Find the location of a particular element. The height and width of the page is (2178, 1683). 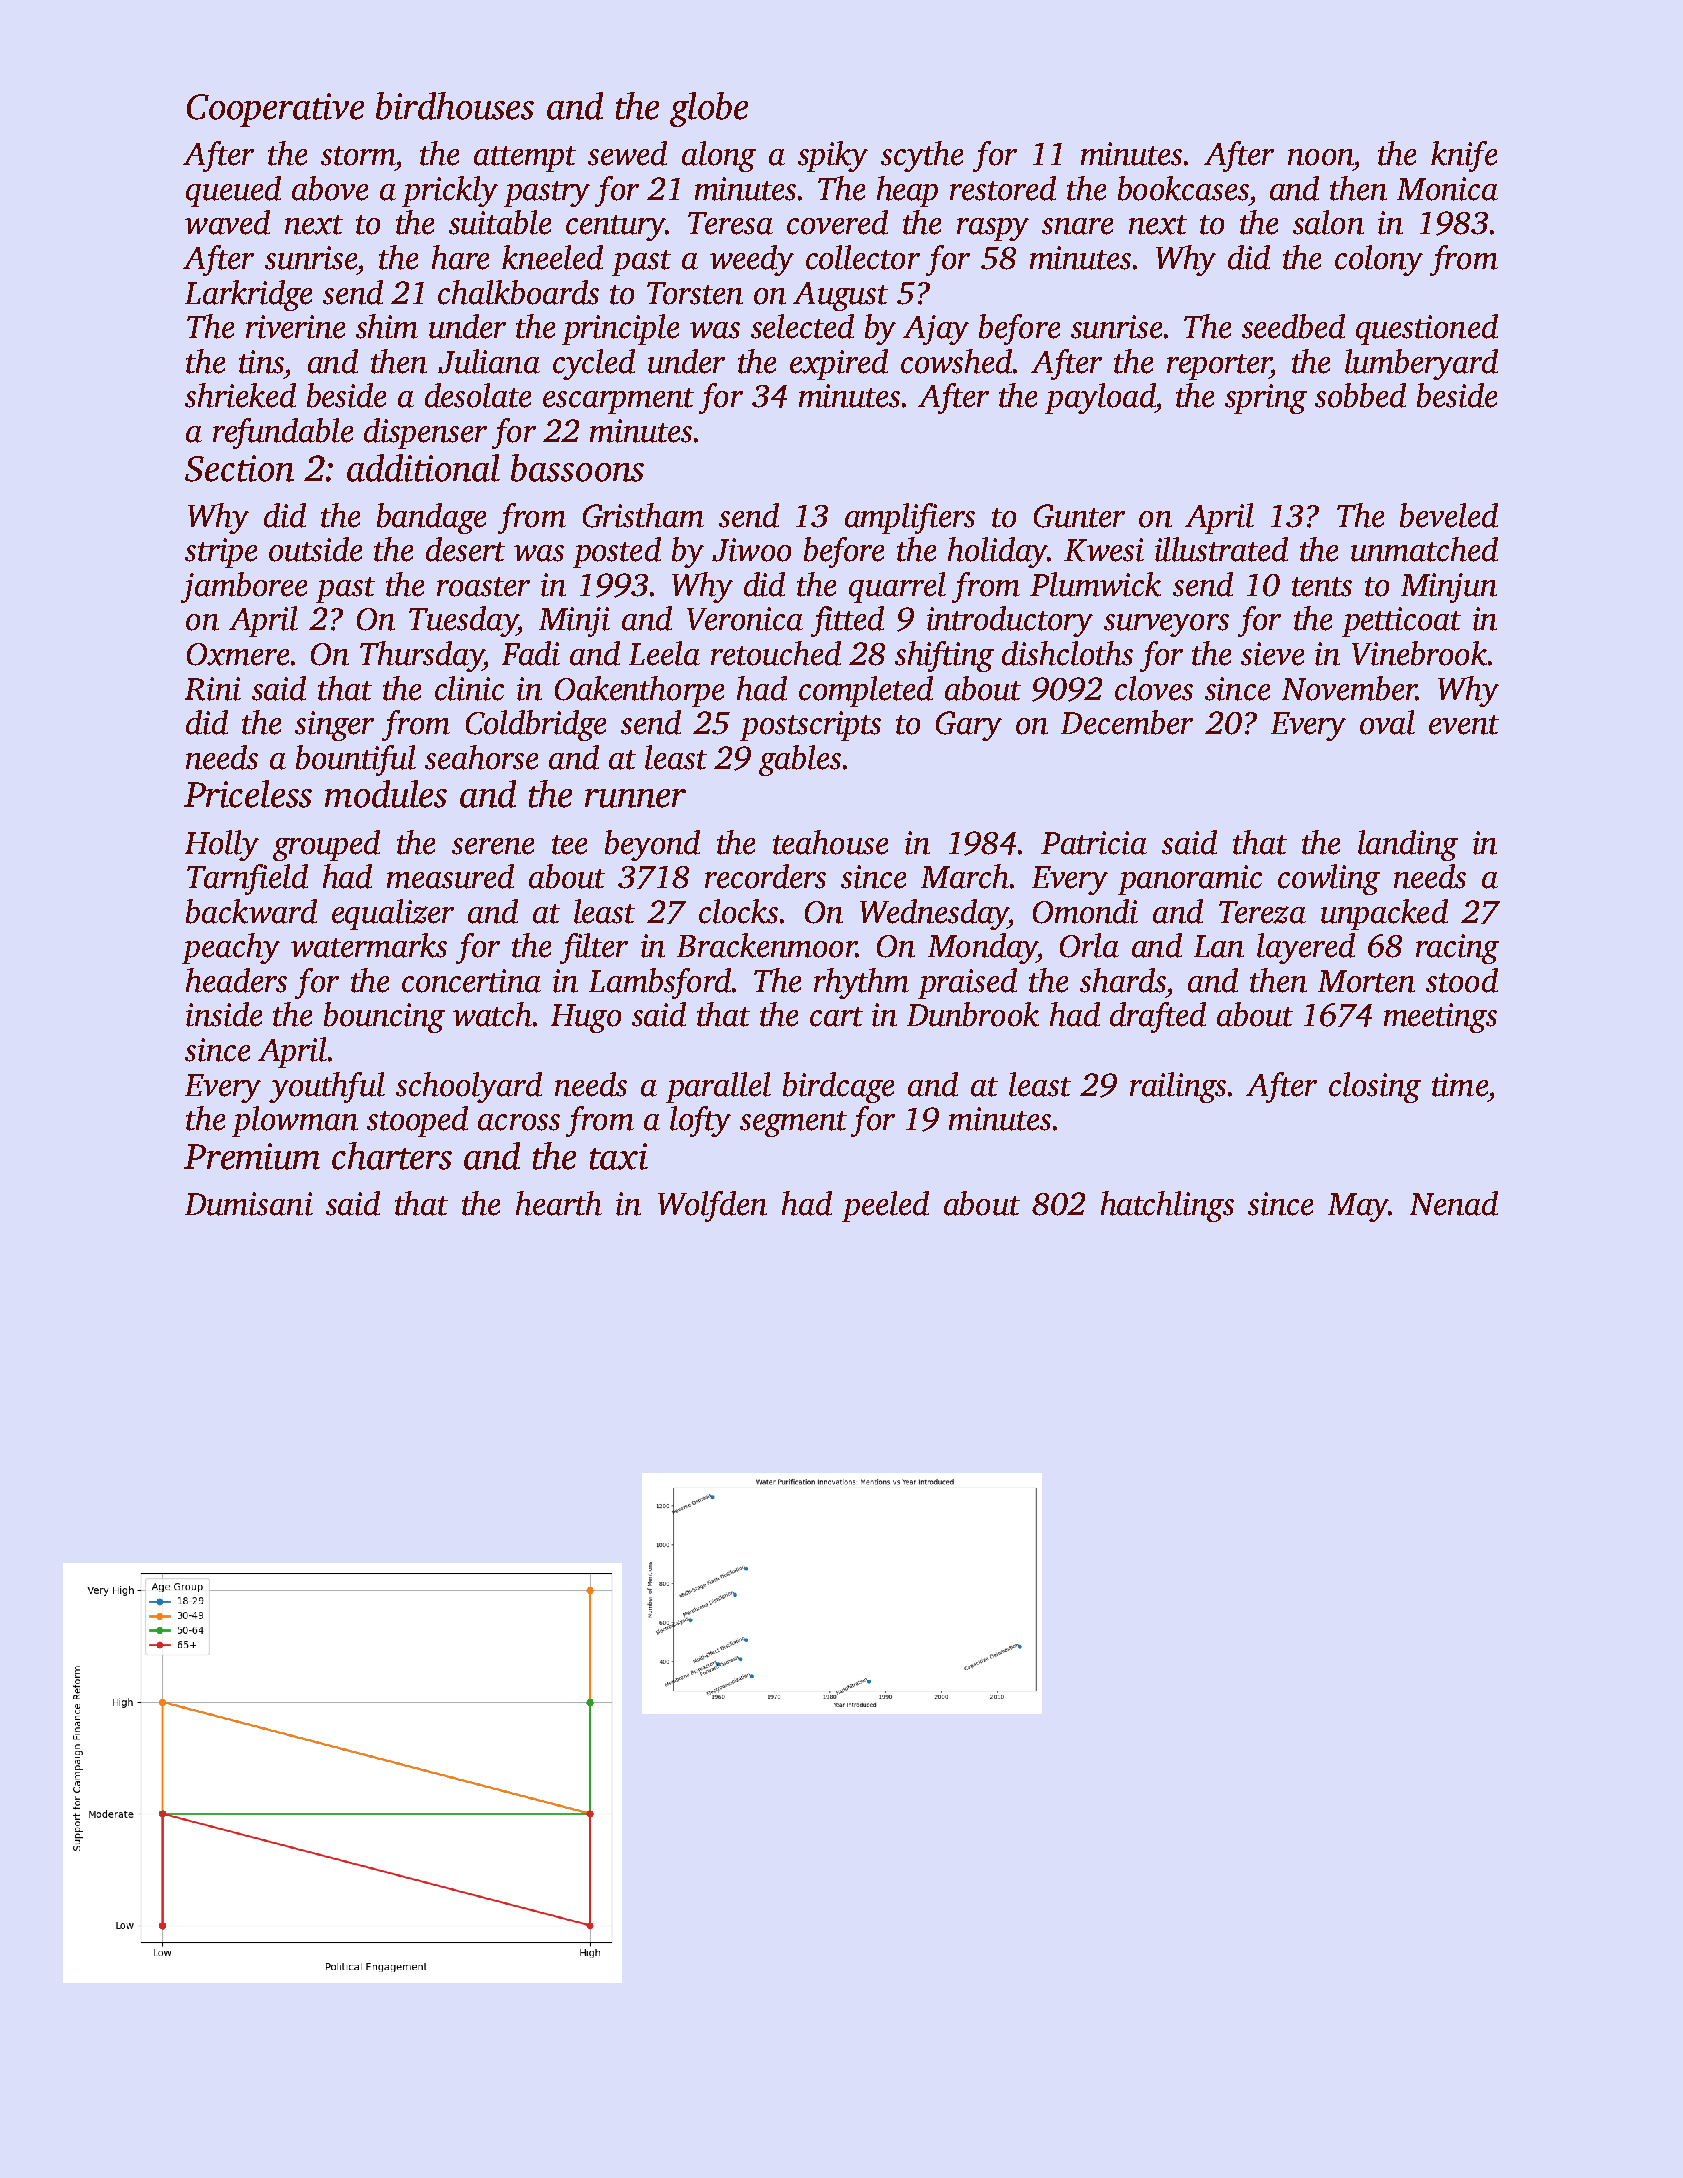

birdhouses is located at coordinates (455, 106).
